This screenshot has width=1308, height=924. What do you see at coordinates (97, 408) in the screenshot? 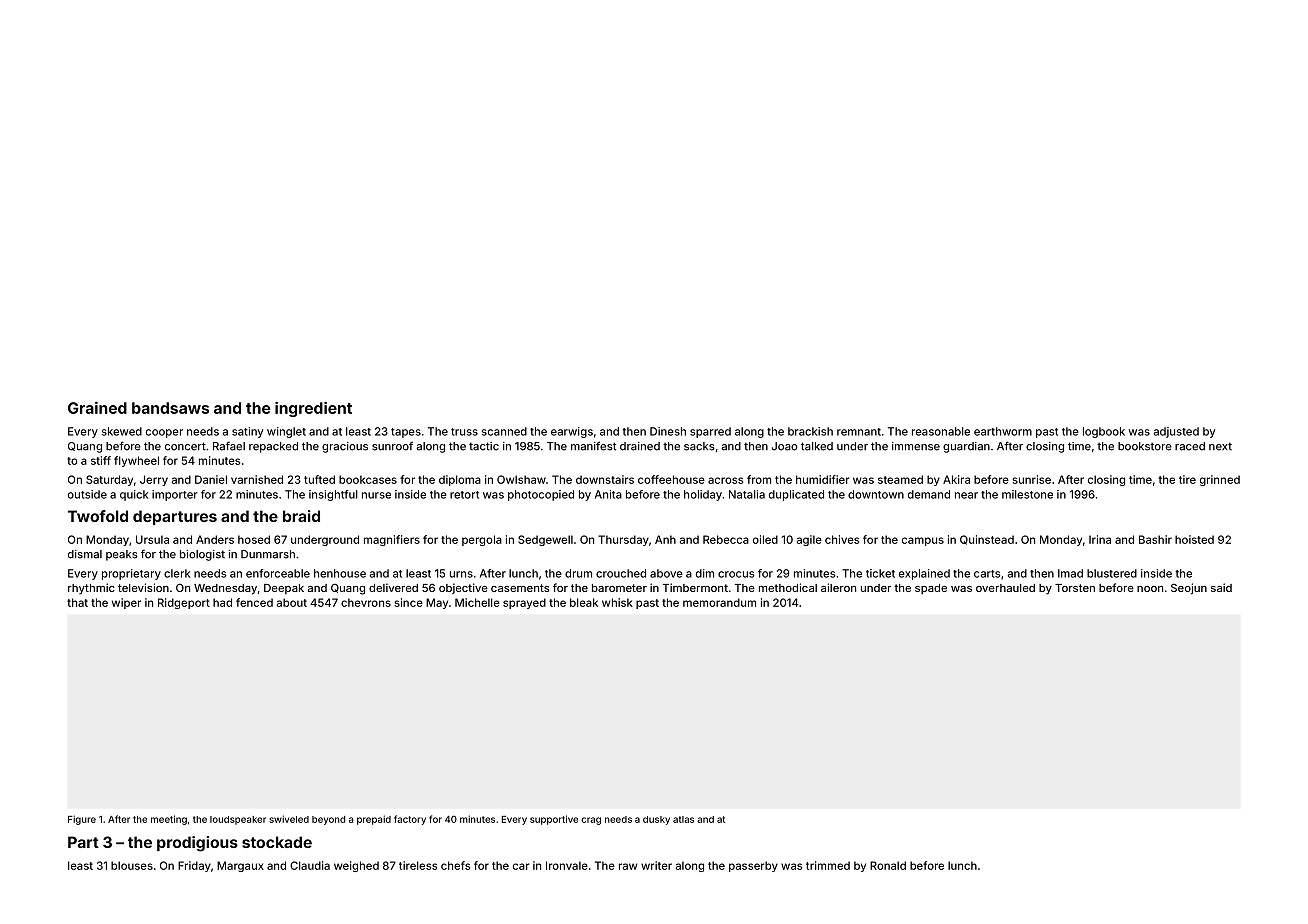
I see `Grained` at bounding box center [97, 408].
